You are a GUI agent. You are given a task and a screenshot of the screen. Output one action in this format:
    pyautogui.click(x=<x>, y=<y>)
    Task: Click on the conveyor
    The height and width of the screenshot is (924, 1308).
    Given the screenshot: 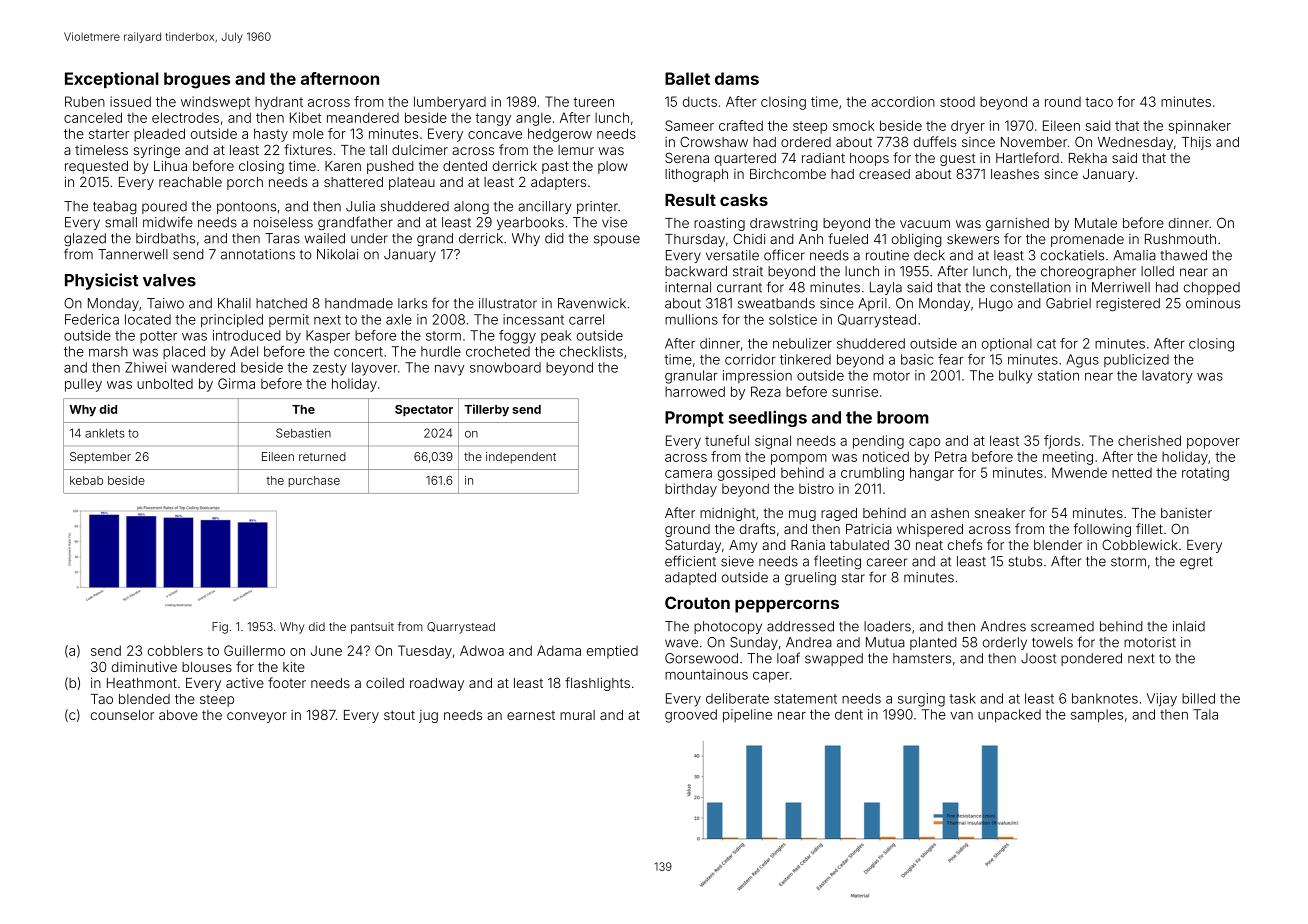 What is the action you would take?
    pyautogui.click(x=257, y=717)
